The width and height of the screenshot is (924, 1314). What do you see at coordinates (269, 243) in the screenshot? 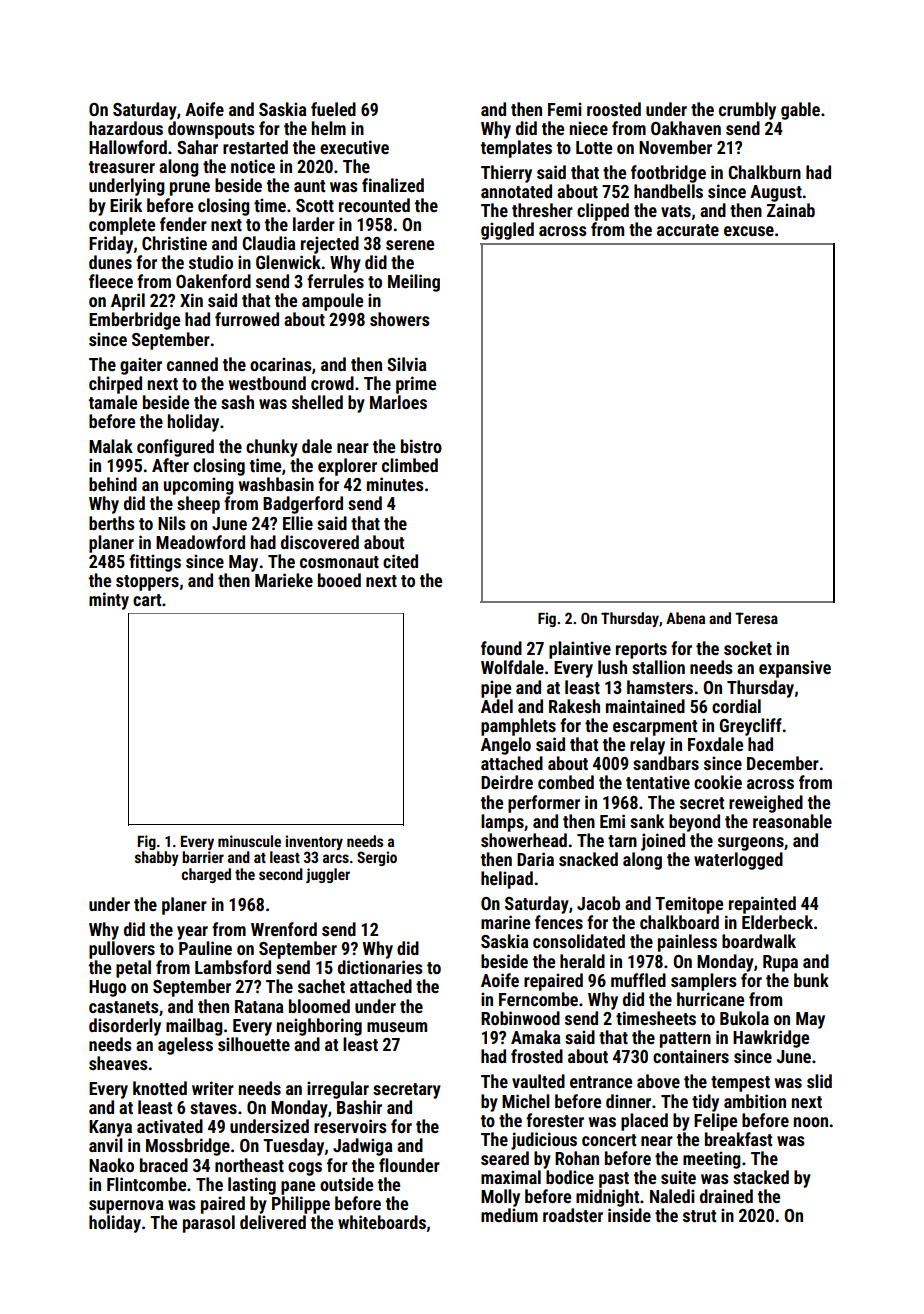
I see `Claudia` at bounding box center [269, 243].
